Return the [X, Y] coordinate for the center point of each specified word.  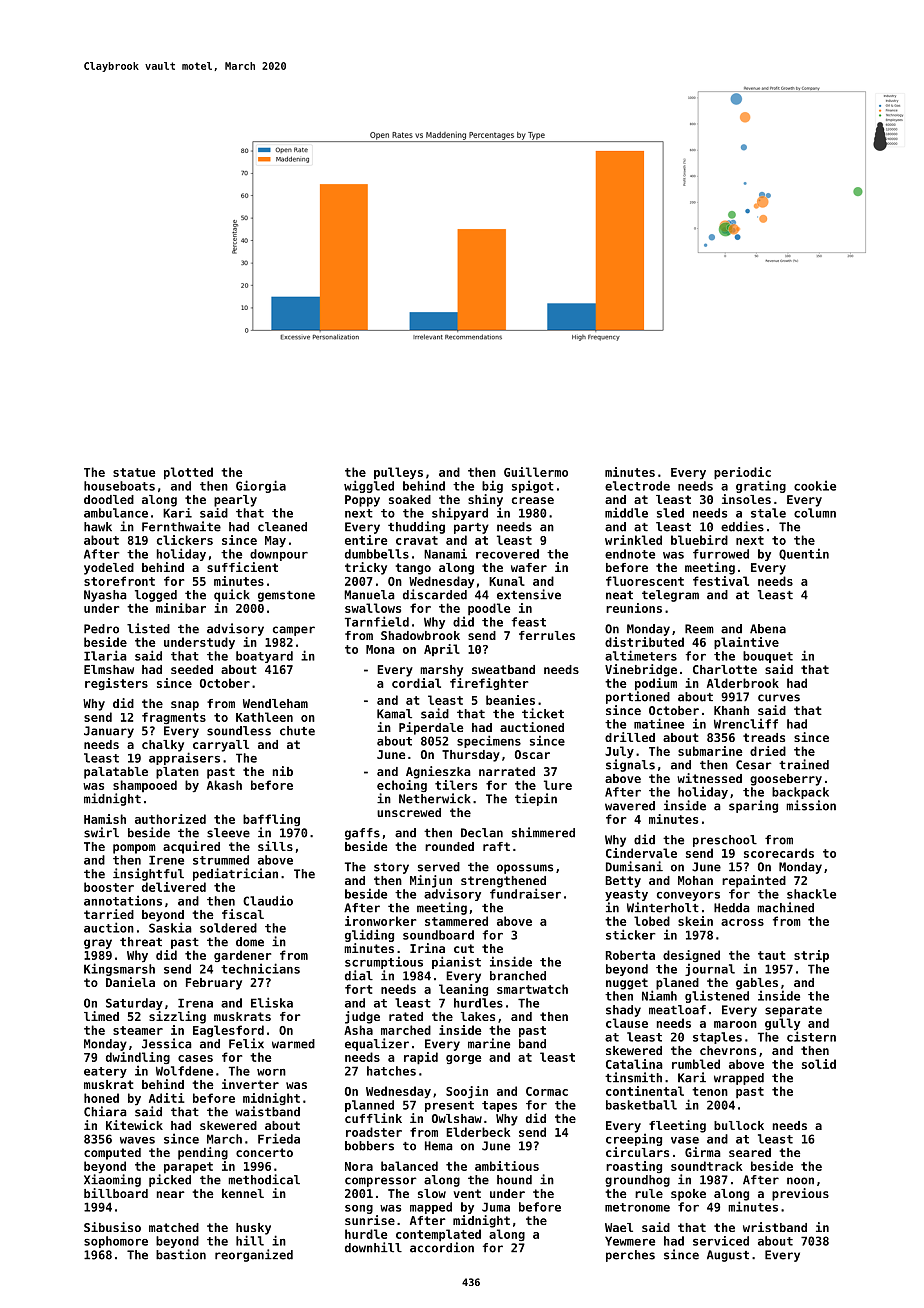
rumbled [696, 1064]
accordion [442, 1247]
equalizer [377, 1044]
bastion [181, 1254]
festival [721, 581]
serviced [721, 1241]
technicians [260, 968]
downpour [279, 555]
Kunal [507, 581]
